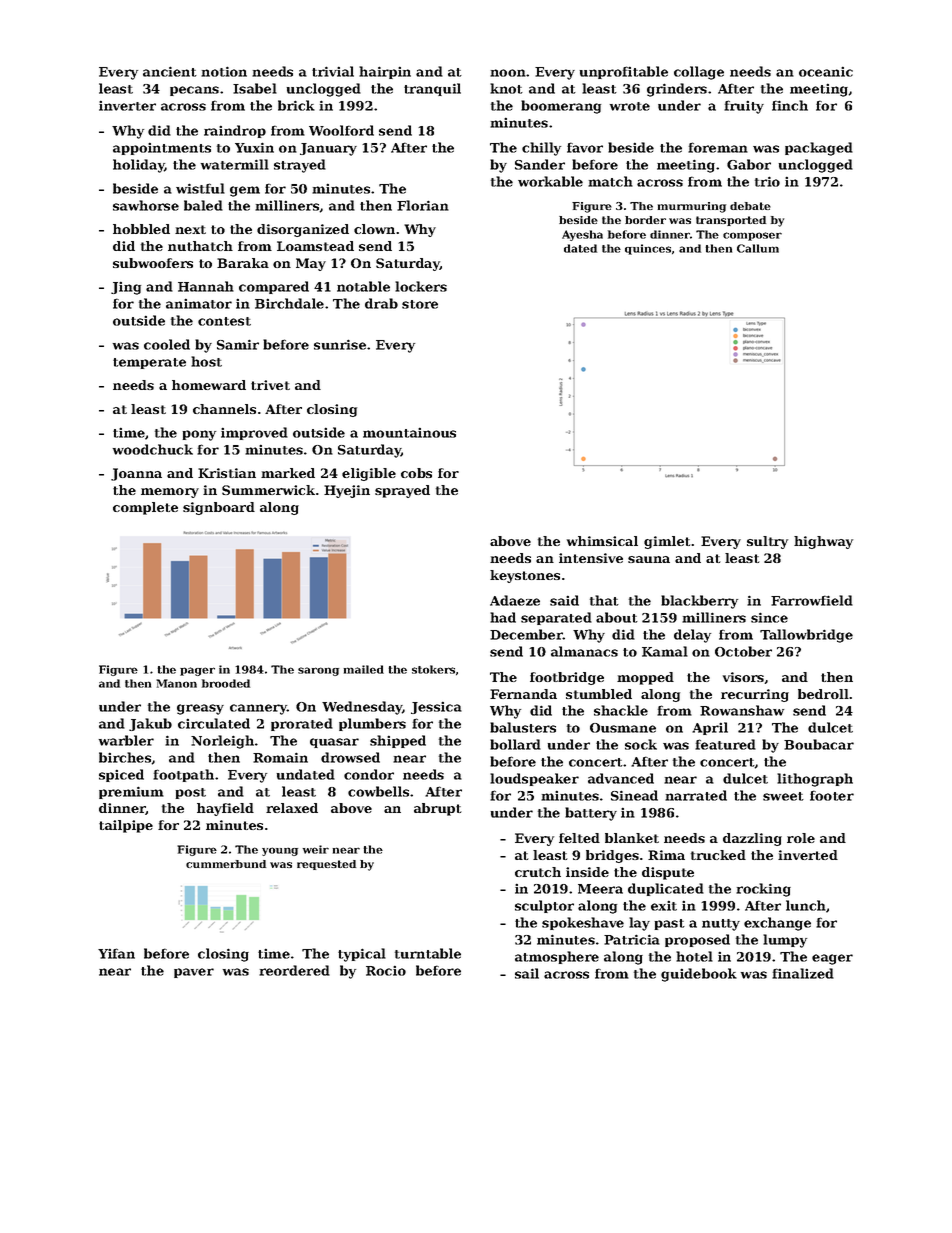 Image resolution: width=952 pixels, height=1233 pixels. I want to click on crutch, so click(538, 872).
